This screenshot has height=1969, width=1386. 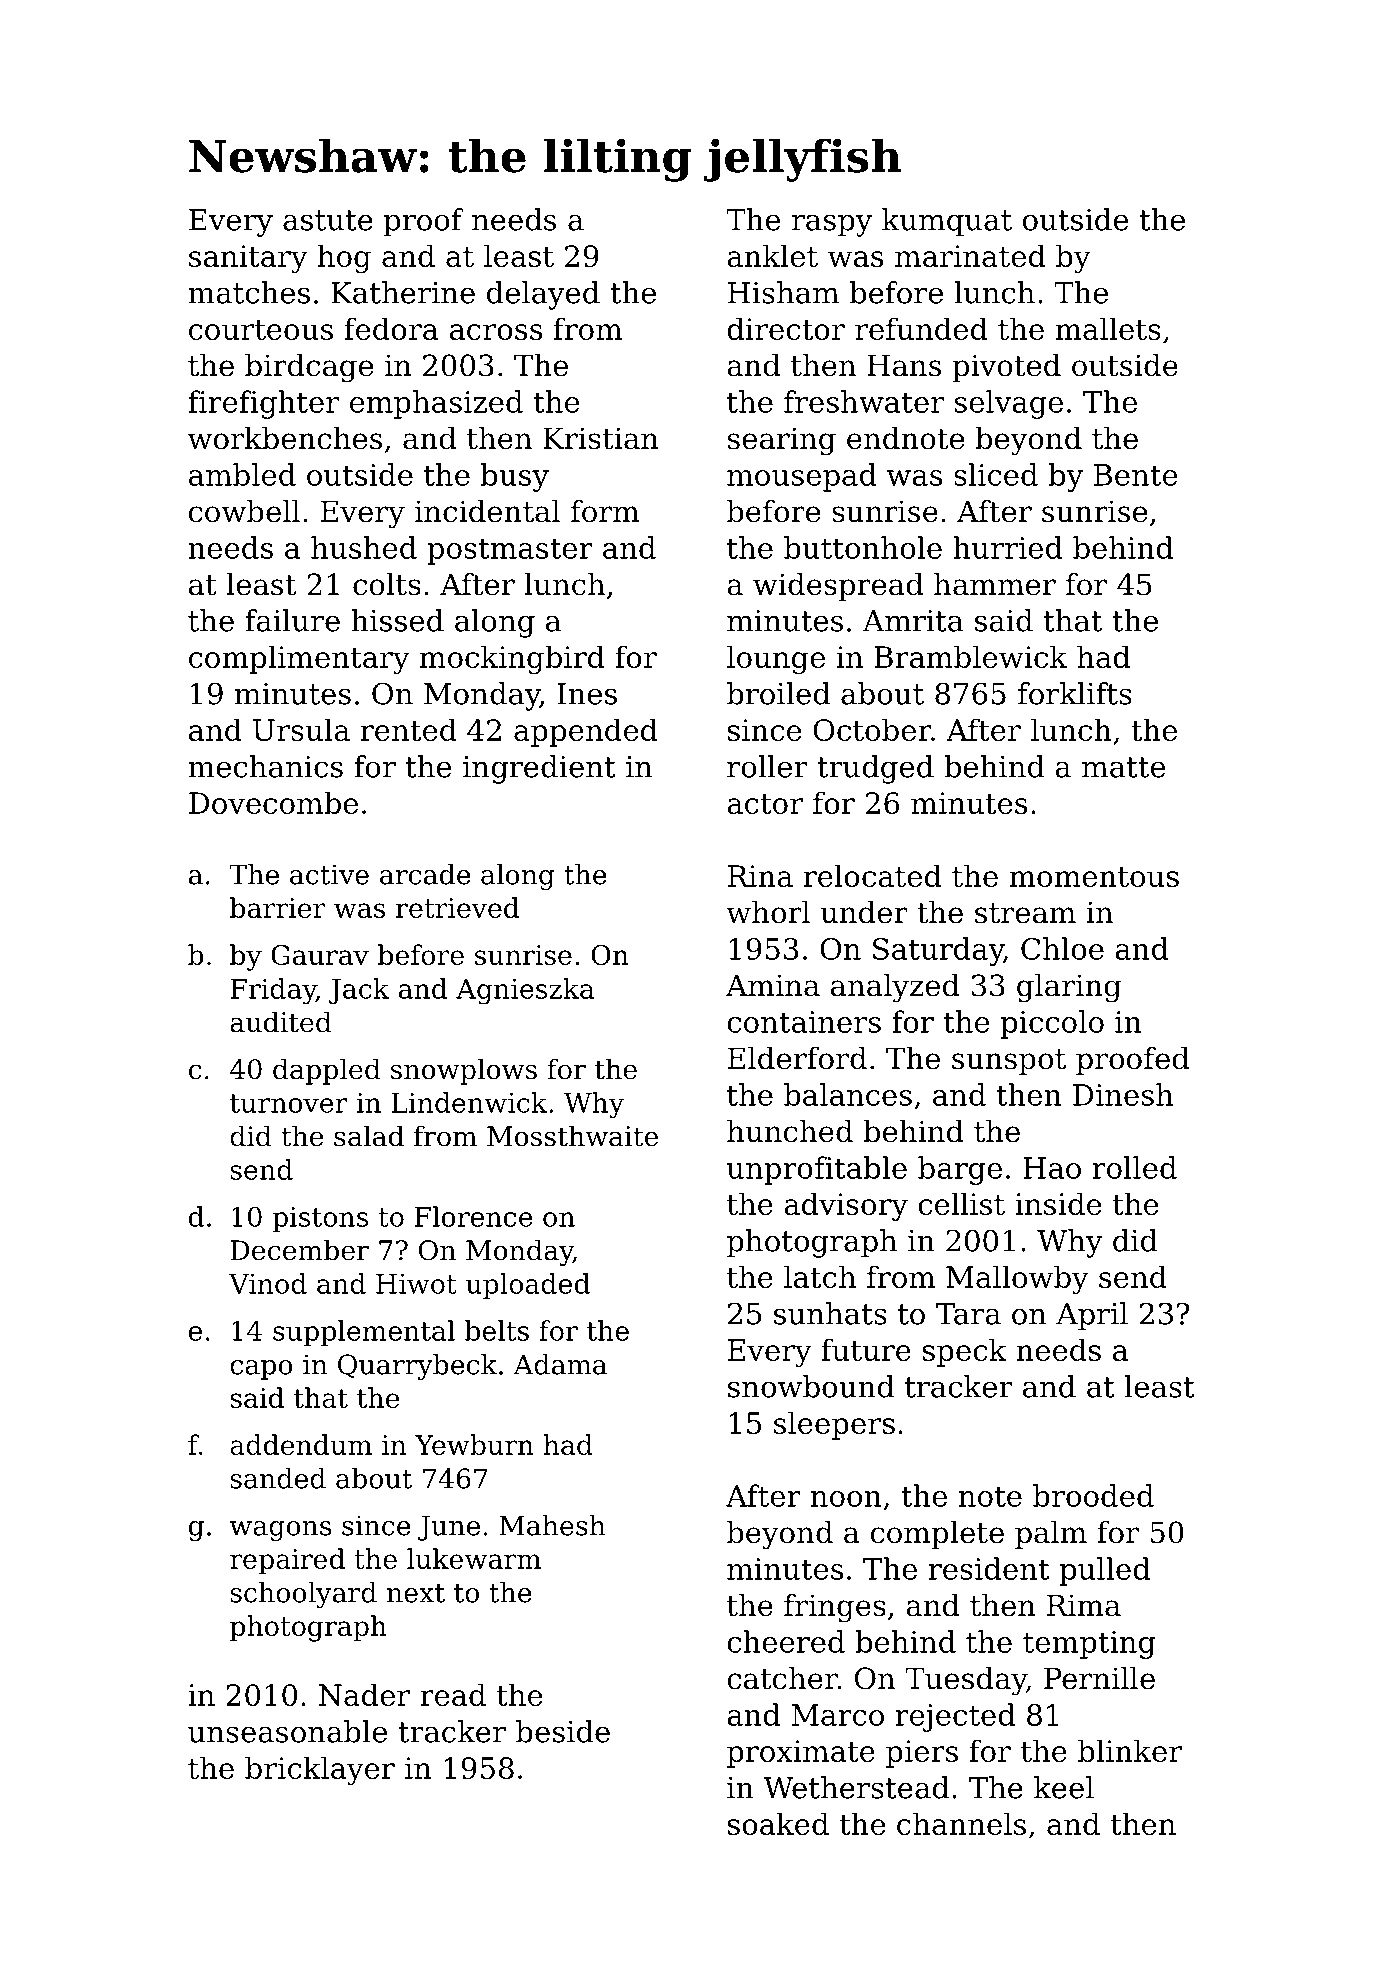 I want to click on uploaded, so click(x=528, y=1286).
